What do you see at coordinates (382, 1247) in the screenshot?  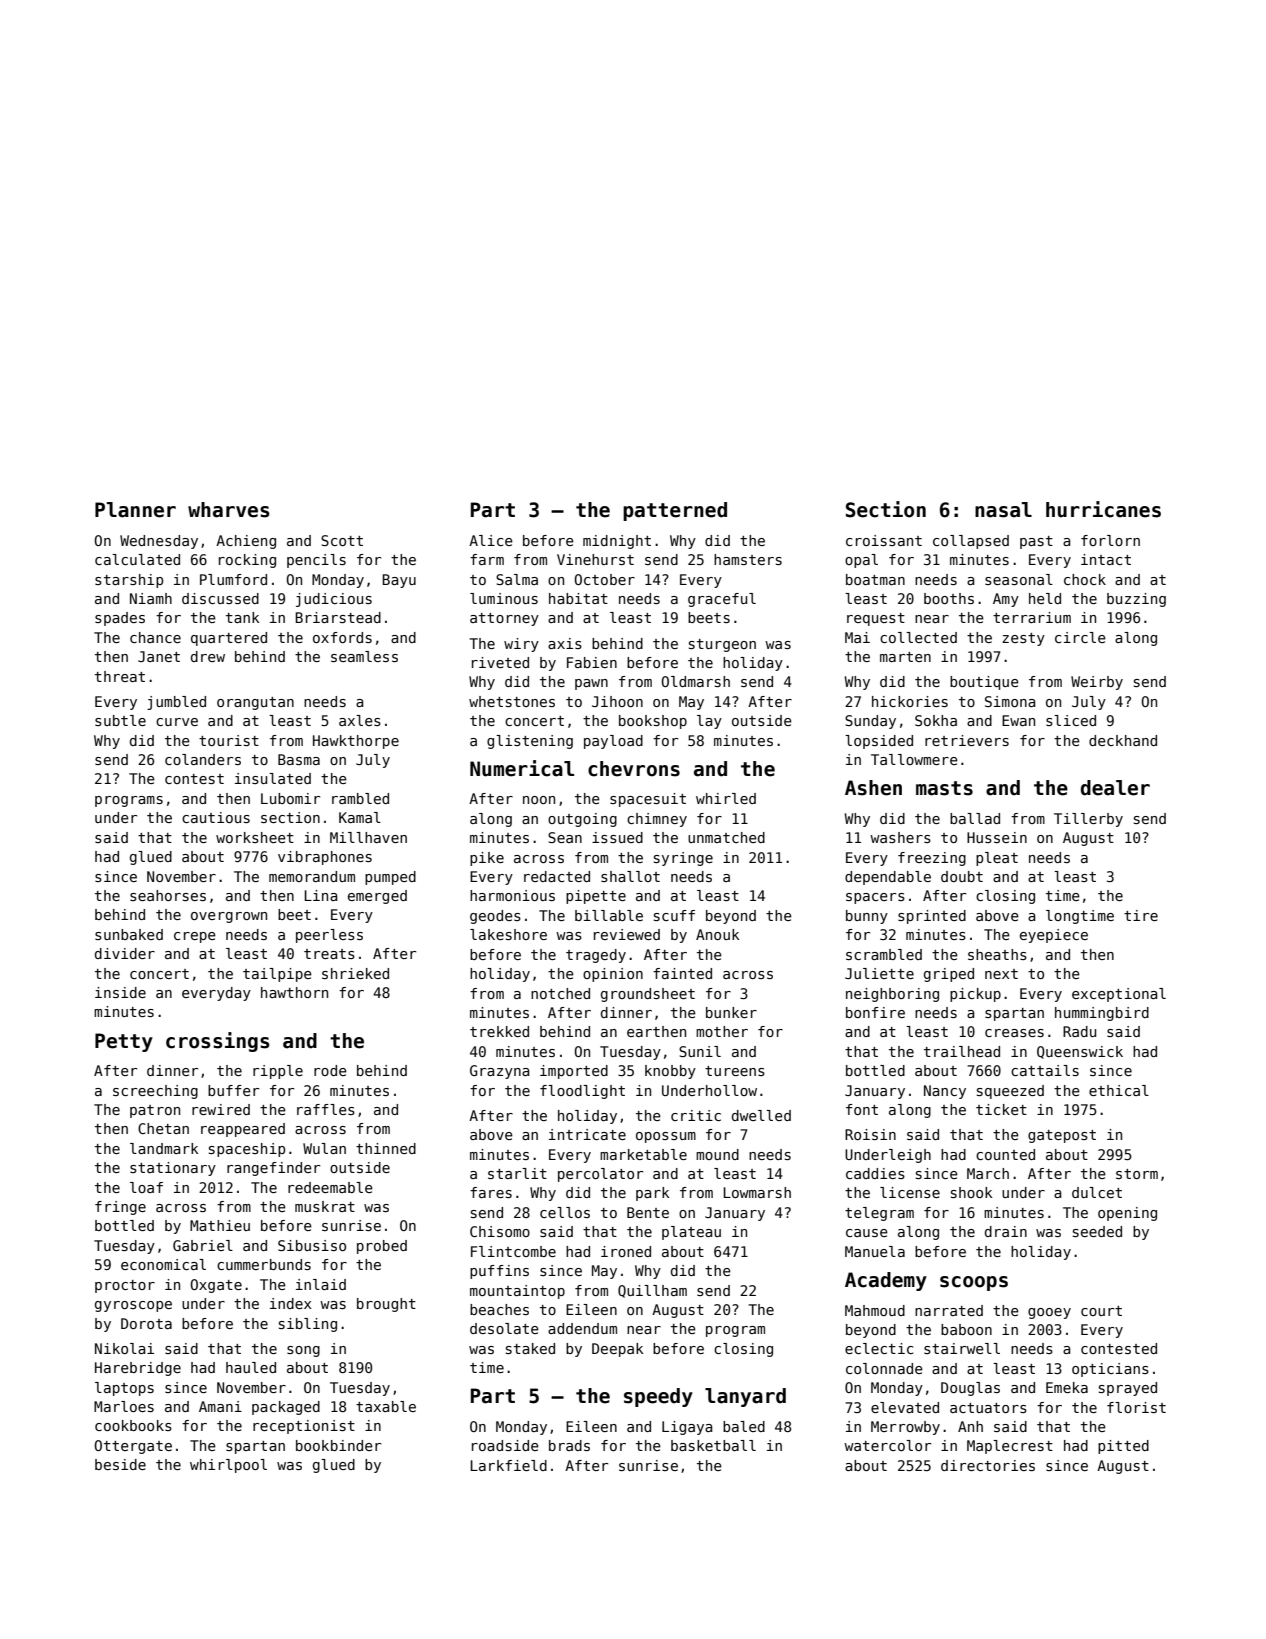 I see `probed` at bounding box center [382, 1247].
